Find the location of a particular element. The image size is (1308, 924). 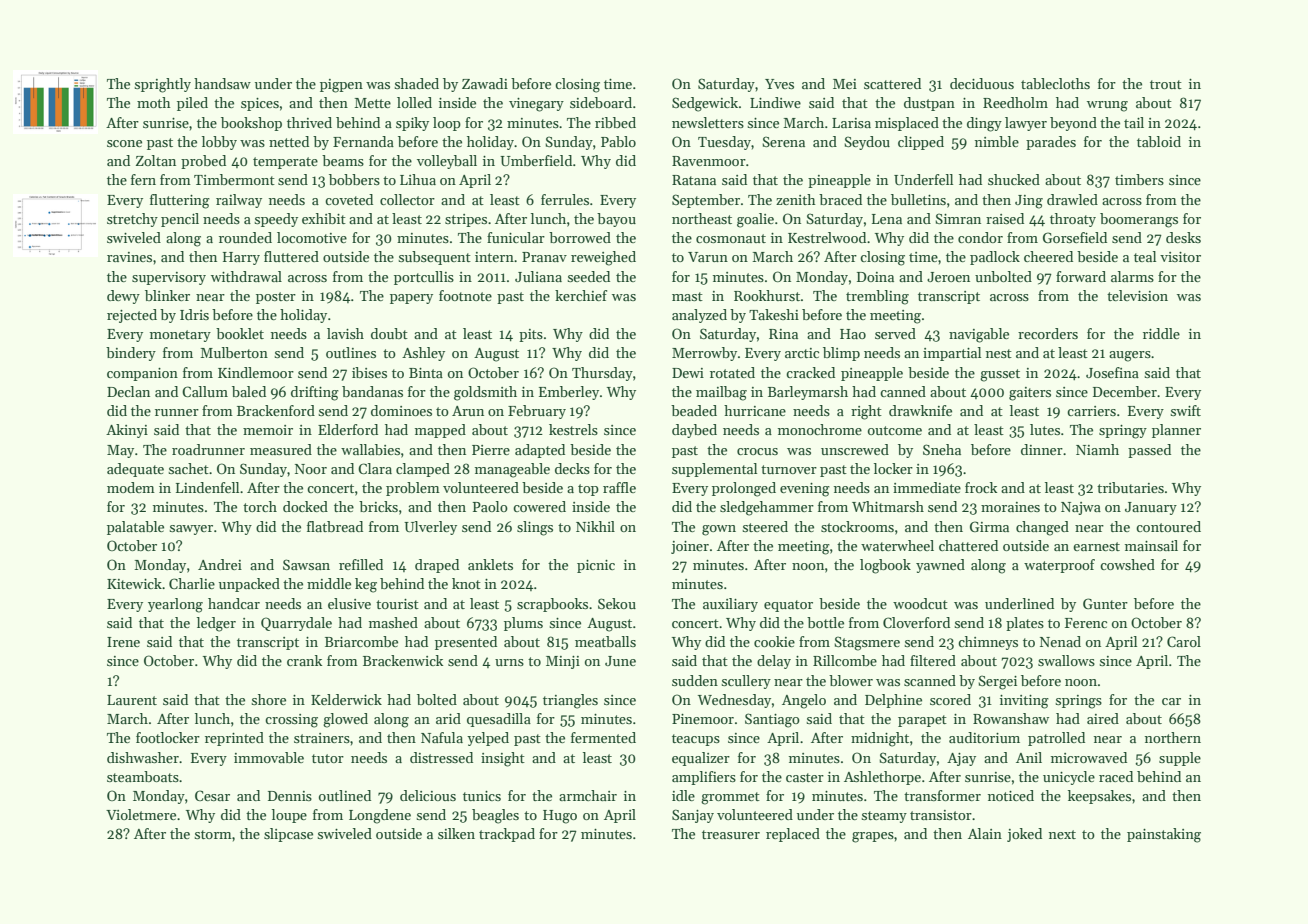

joiner is located at coordinates (690, 547).
